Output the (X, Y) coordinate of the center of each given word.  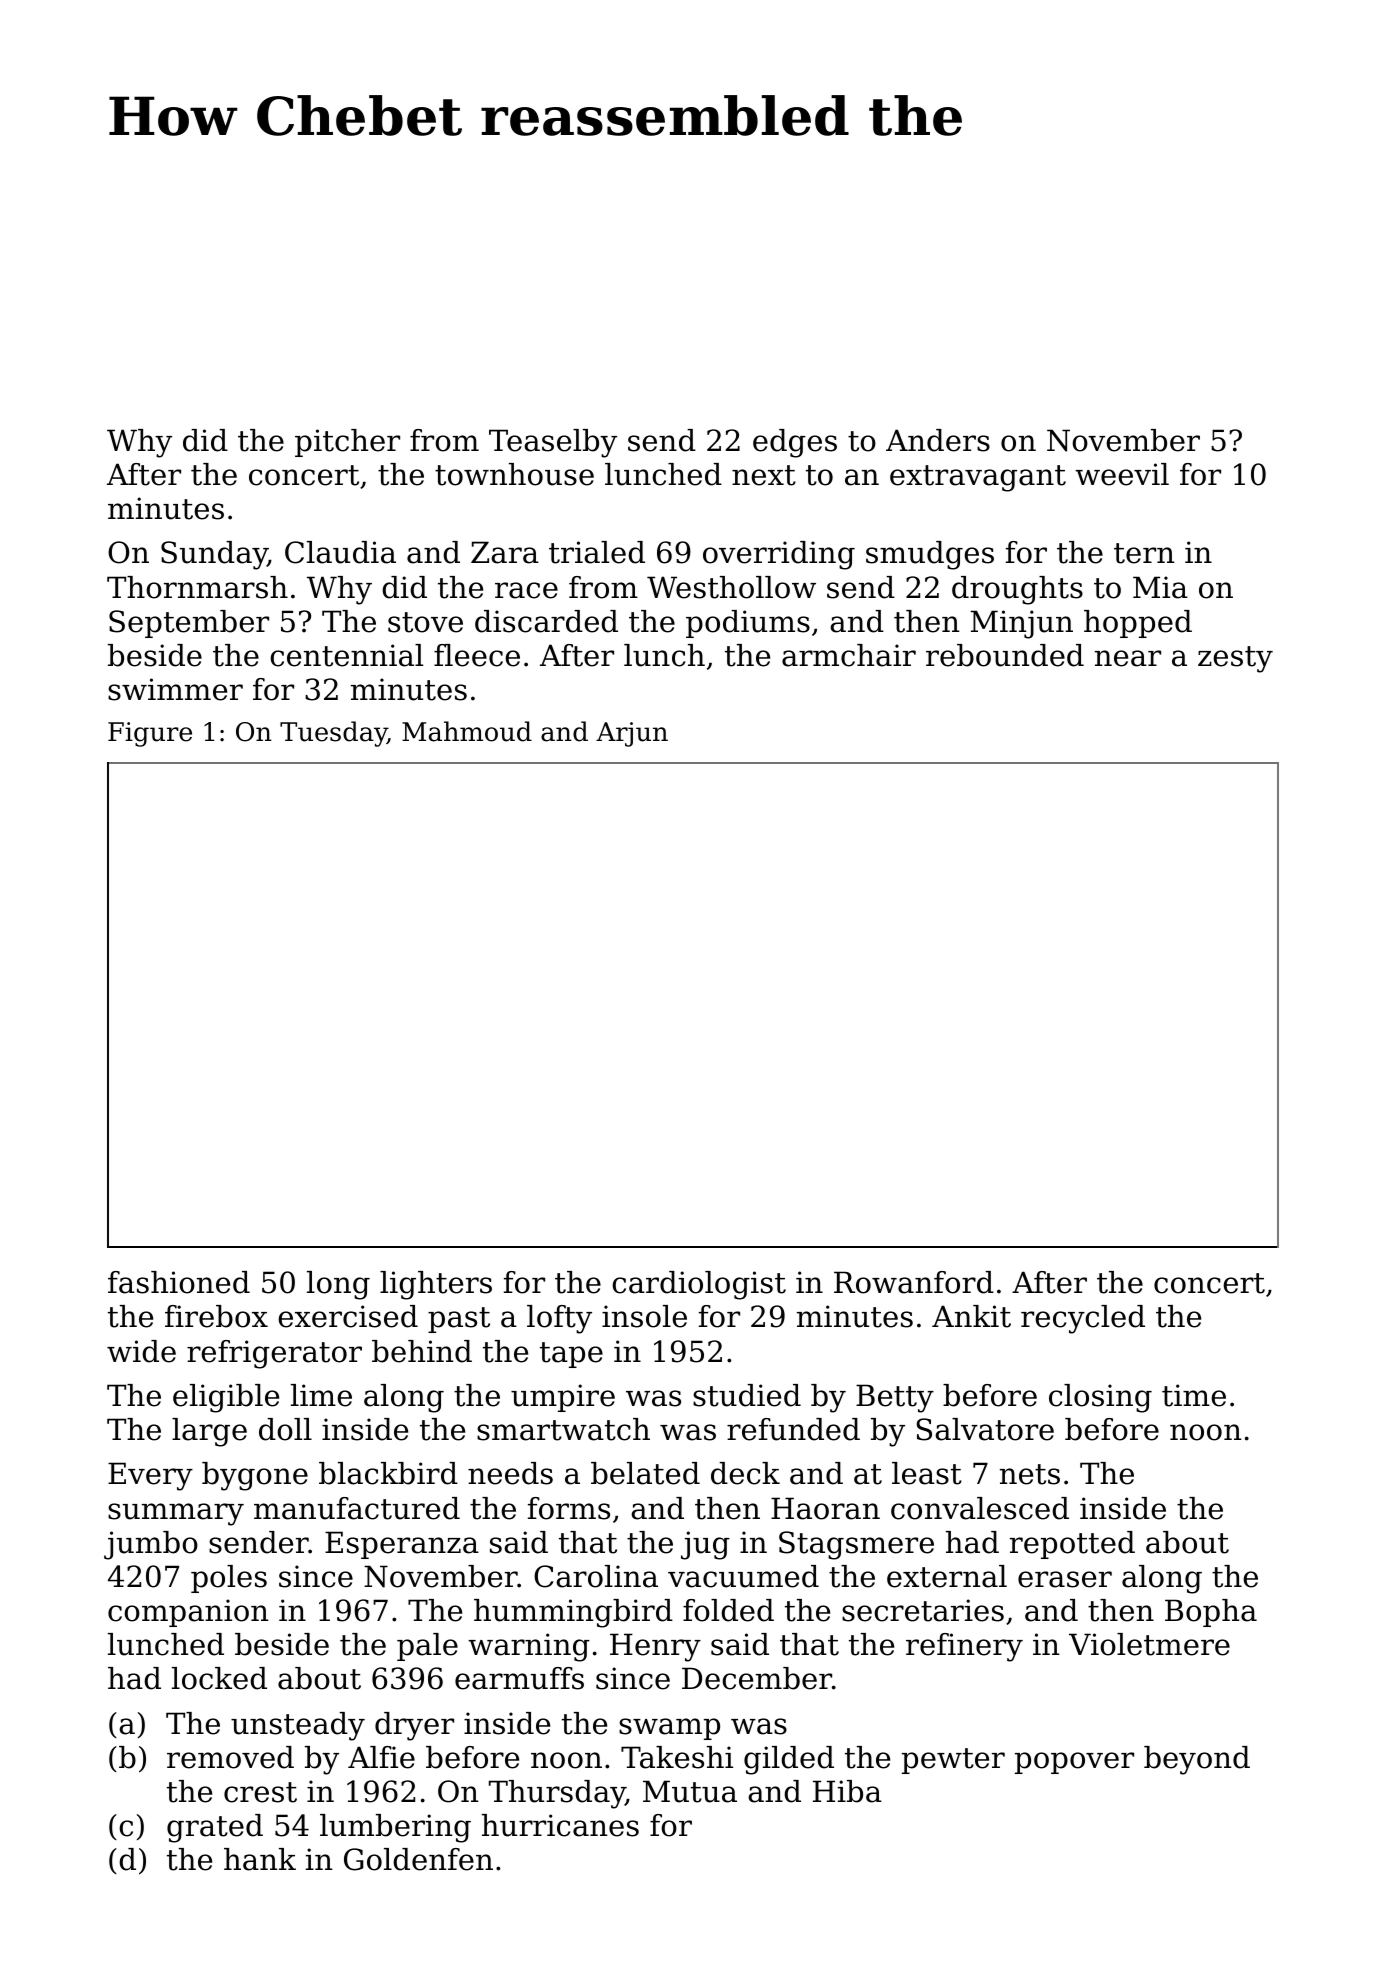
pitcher (347, 443)
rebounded (1005, 655)
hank (260, 1859)
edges (795, 443)
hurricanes (560, 1825)
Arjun (632, 734)
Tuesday (333, 734)
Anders (938, 440)
